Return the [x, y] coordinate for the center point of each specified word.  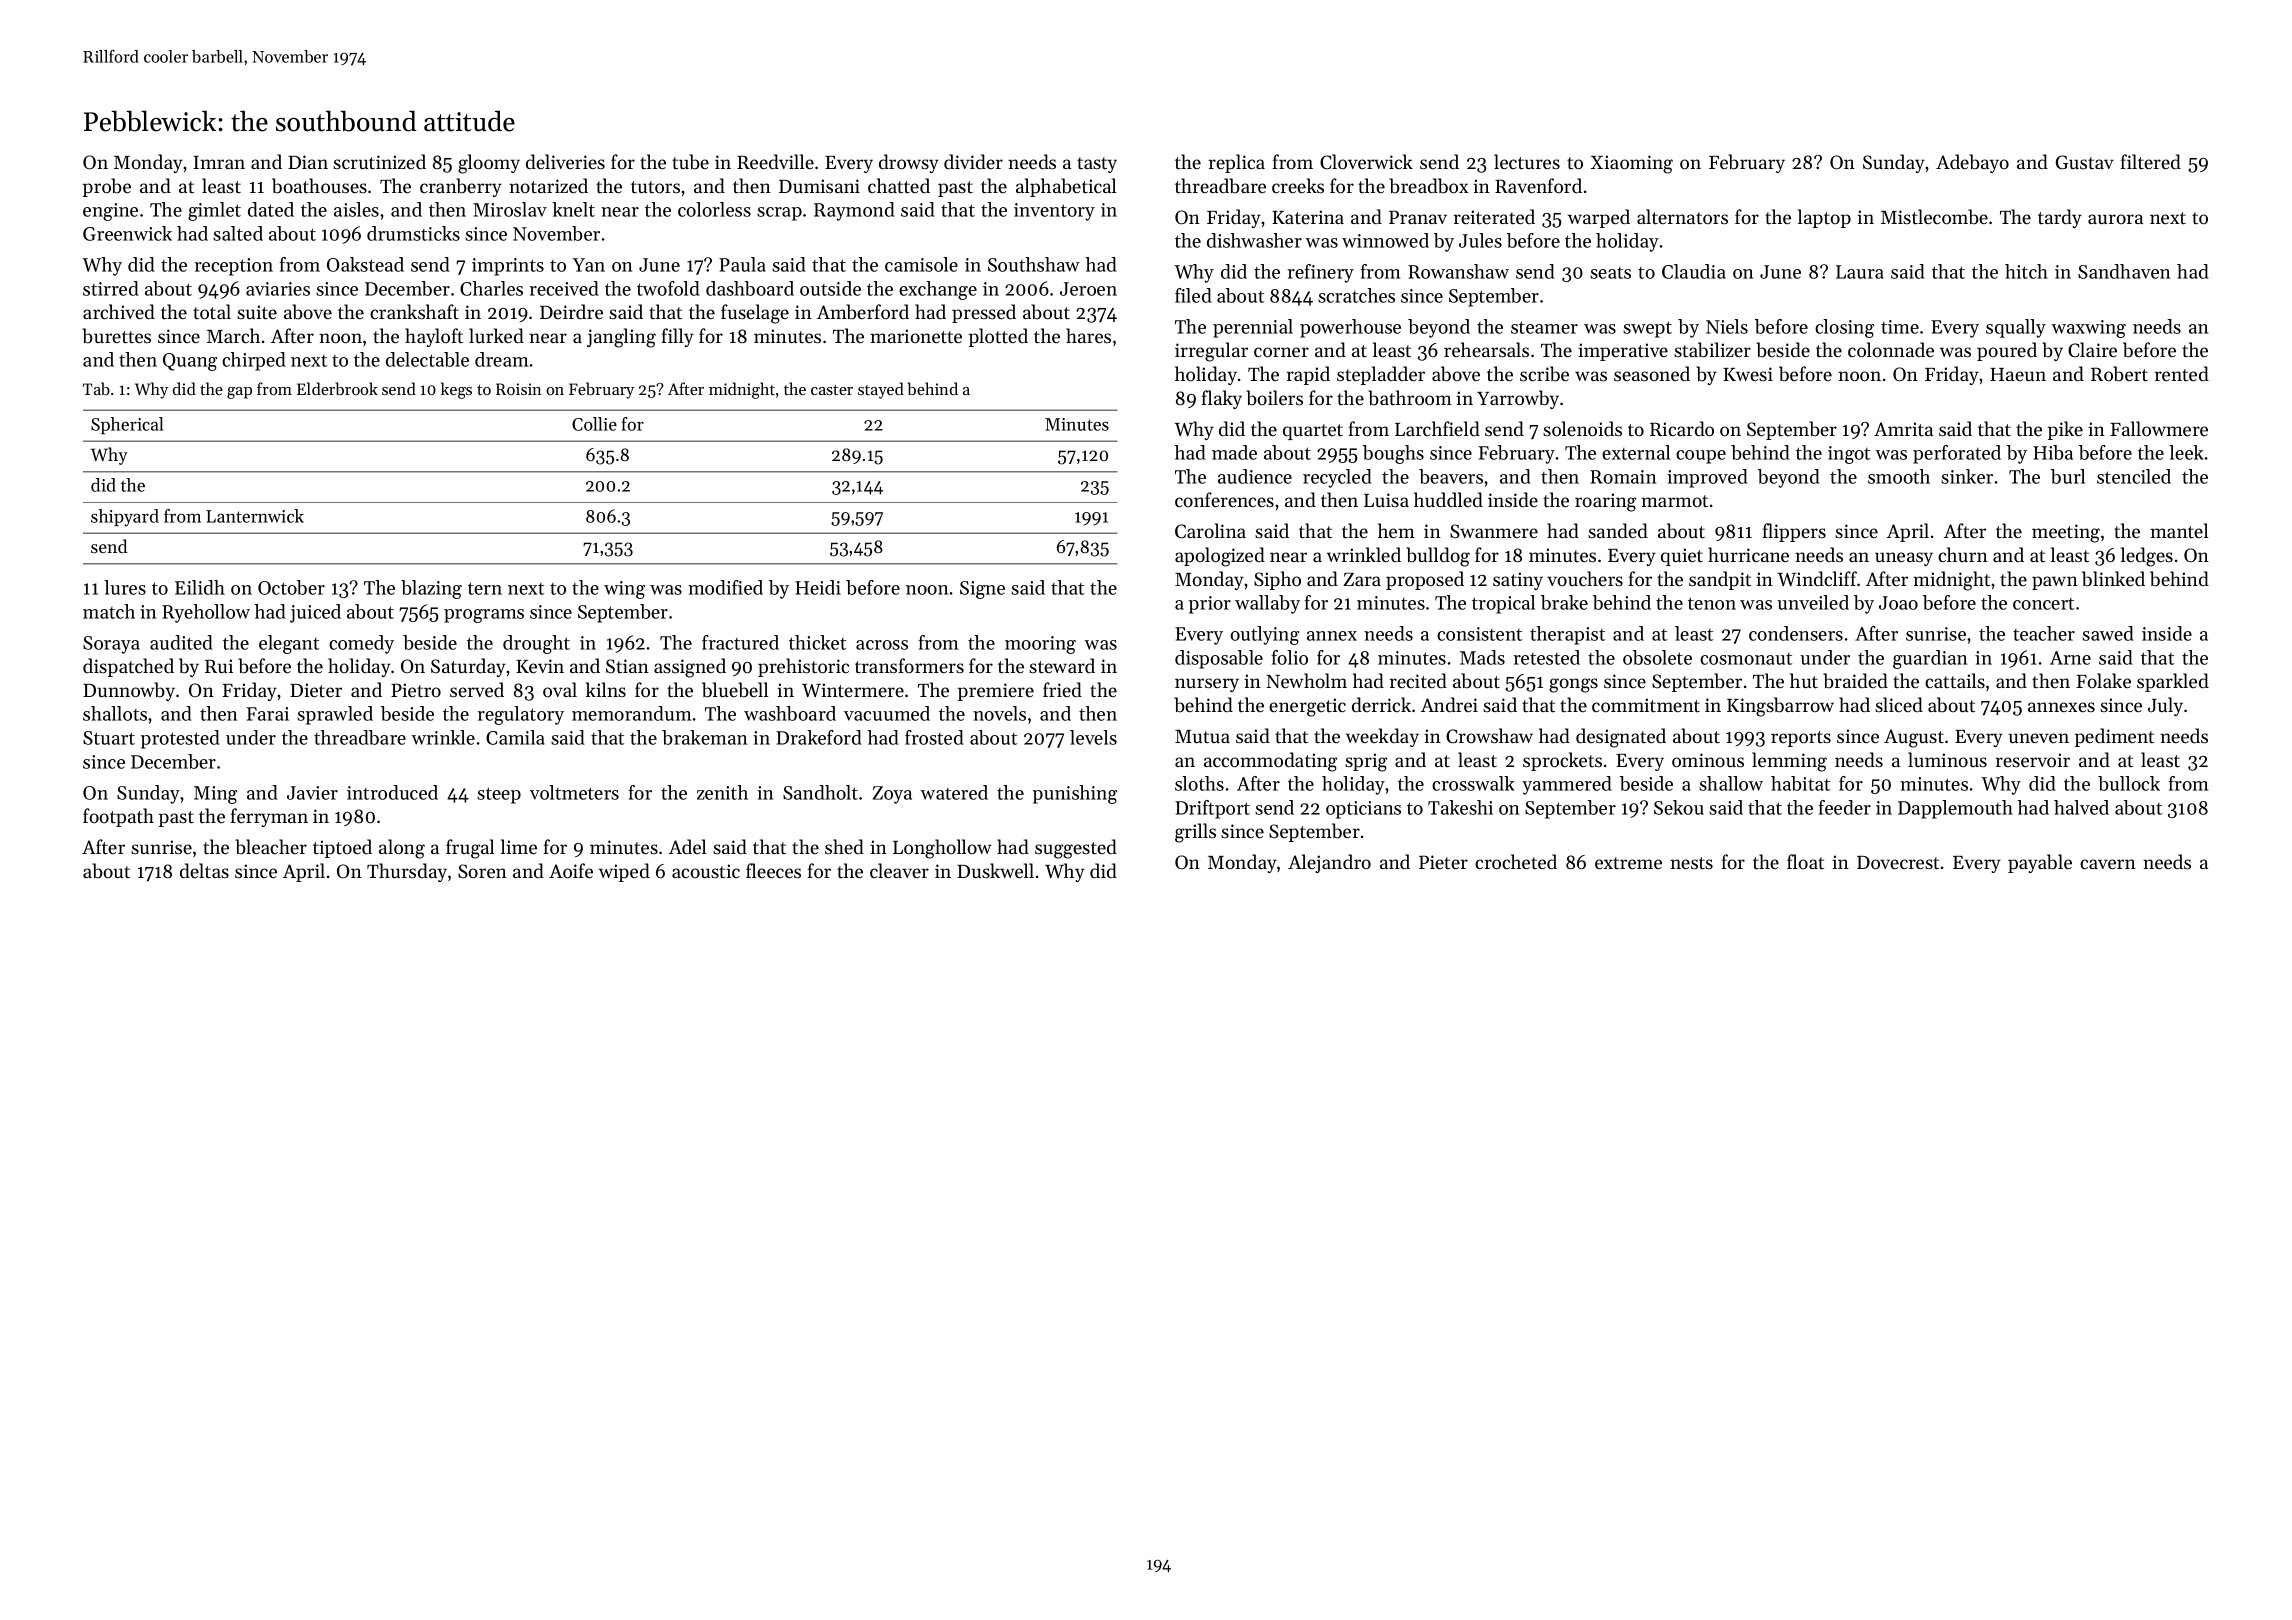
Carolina [1210, 531]
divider [973, 161]
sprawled [335, 715]
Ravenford [1538, 186]
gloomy [489, 164]
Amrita [1903, 429]
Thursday [407, 872]
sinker [1967, 476]
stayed [881, 390]
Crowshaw [1489, 736]
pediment [2114, 737]
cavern [2108, 864]
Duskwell [995, 870]
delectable [427, 359]
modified [725, 587]
